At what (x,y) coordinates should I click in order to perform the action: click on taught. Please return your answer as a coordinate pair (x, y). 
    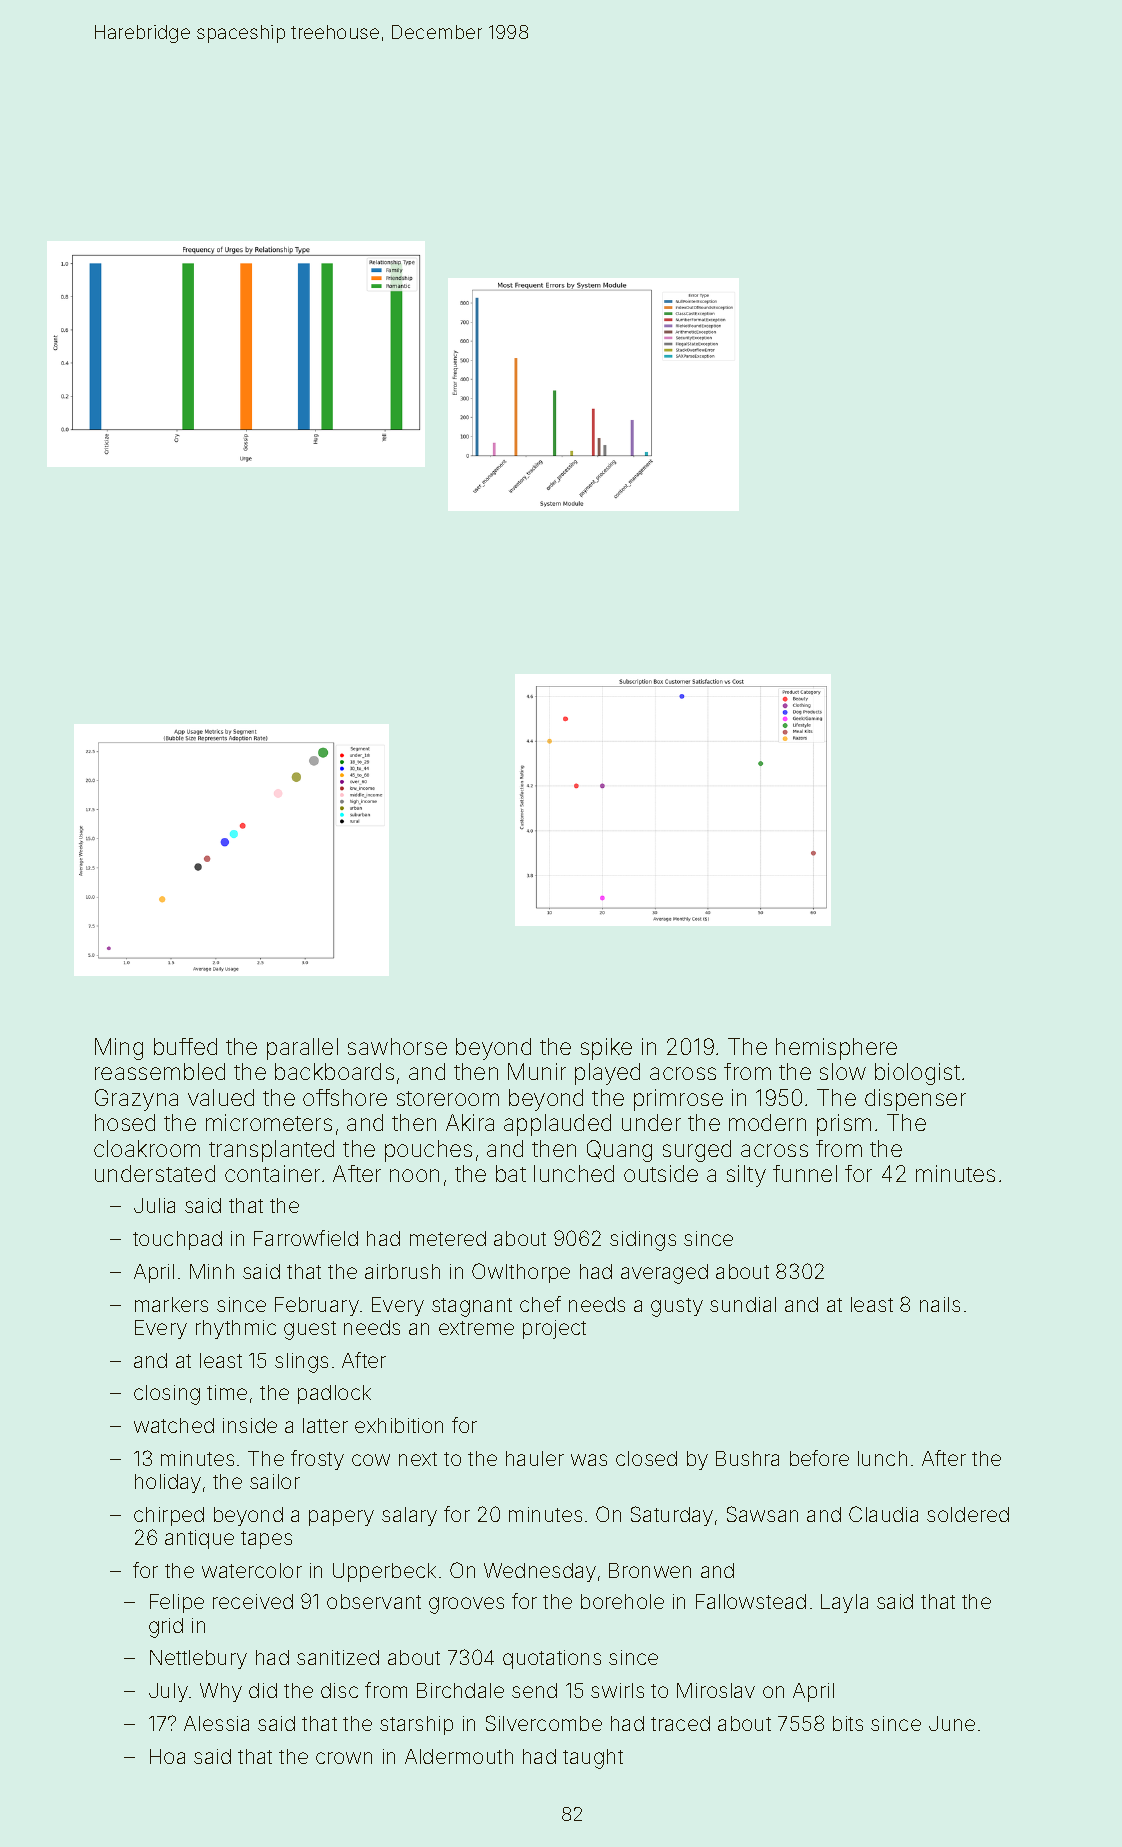
    Looking at the image, I should click on (593, 1759).
